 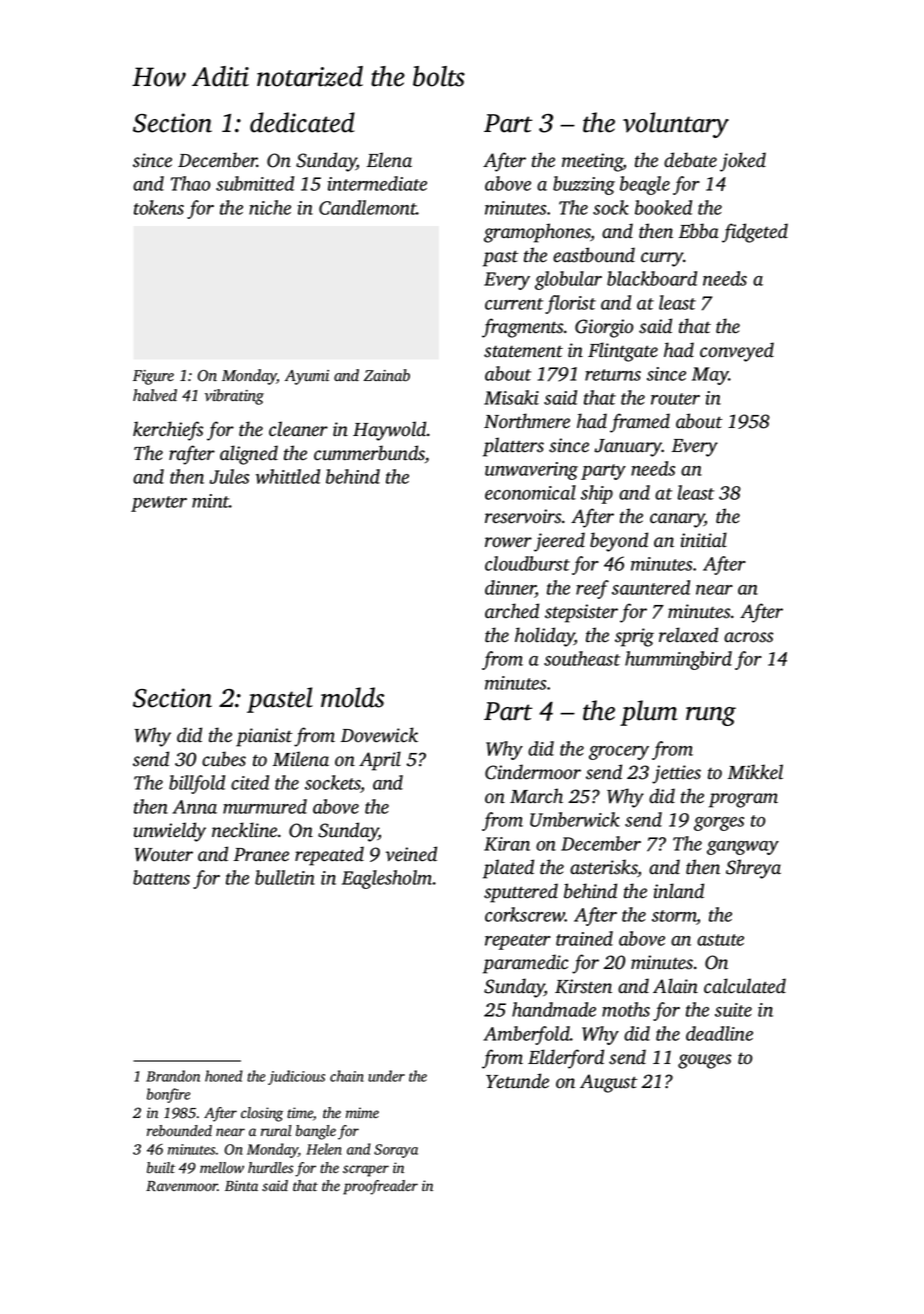 What do you see at coordinates (389, 160) in the screenshot?
I see `Elena` at bounding box center [389, 160].
